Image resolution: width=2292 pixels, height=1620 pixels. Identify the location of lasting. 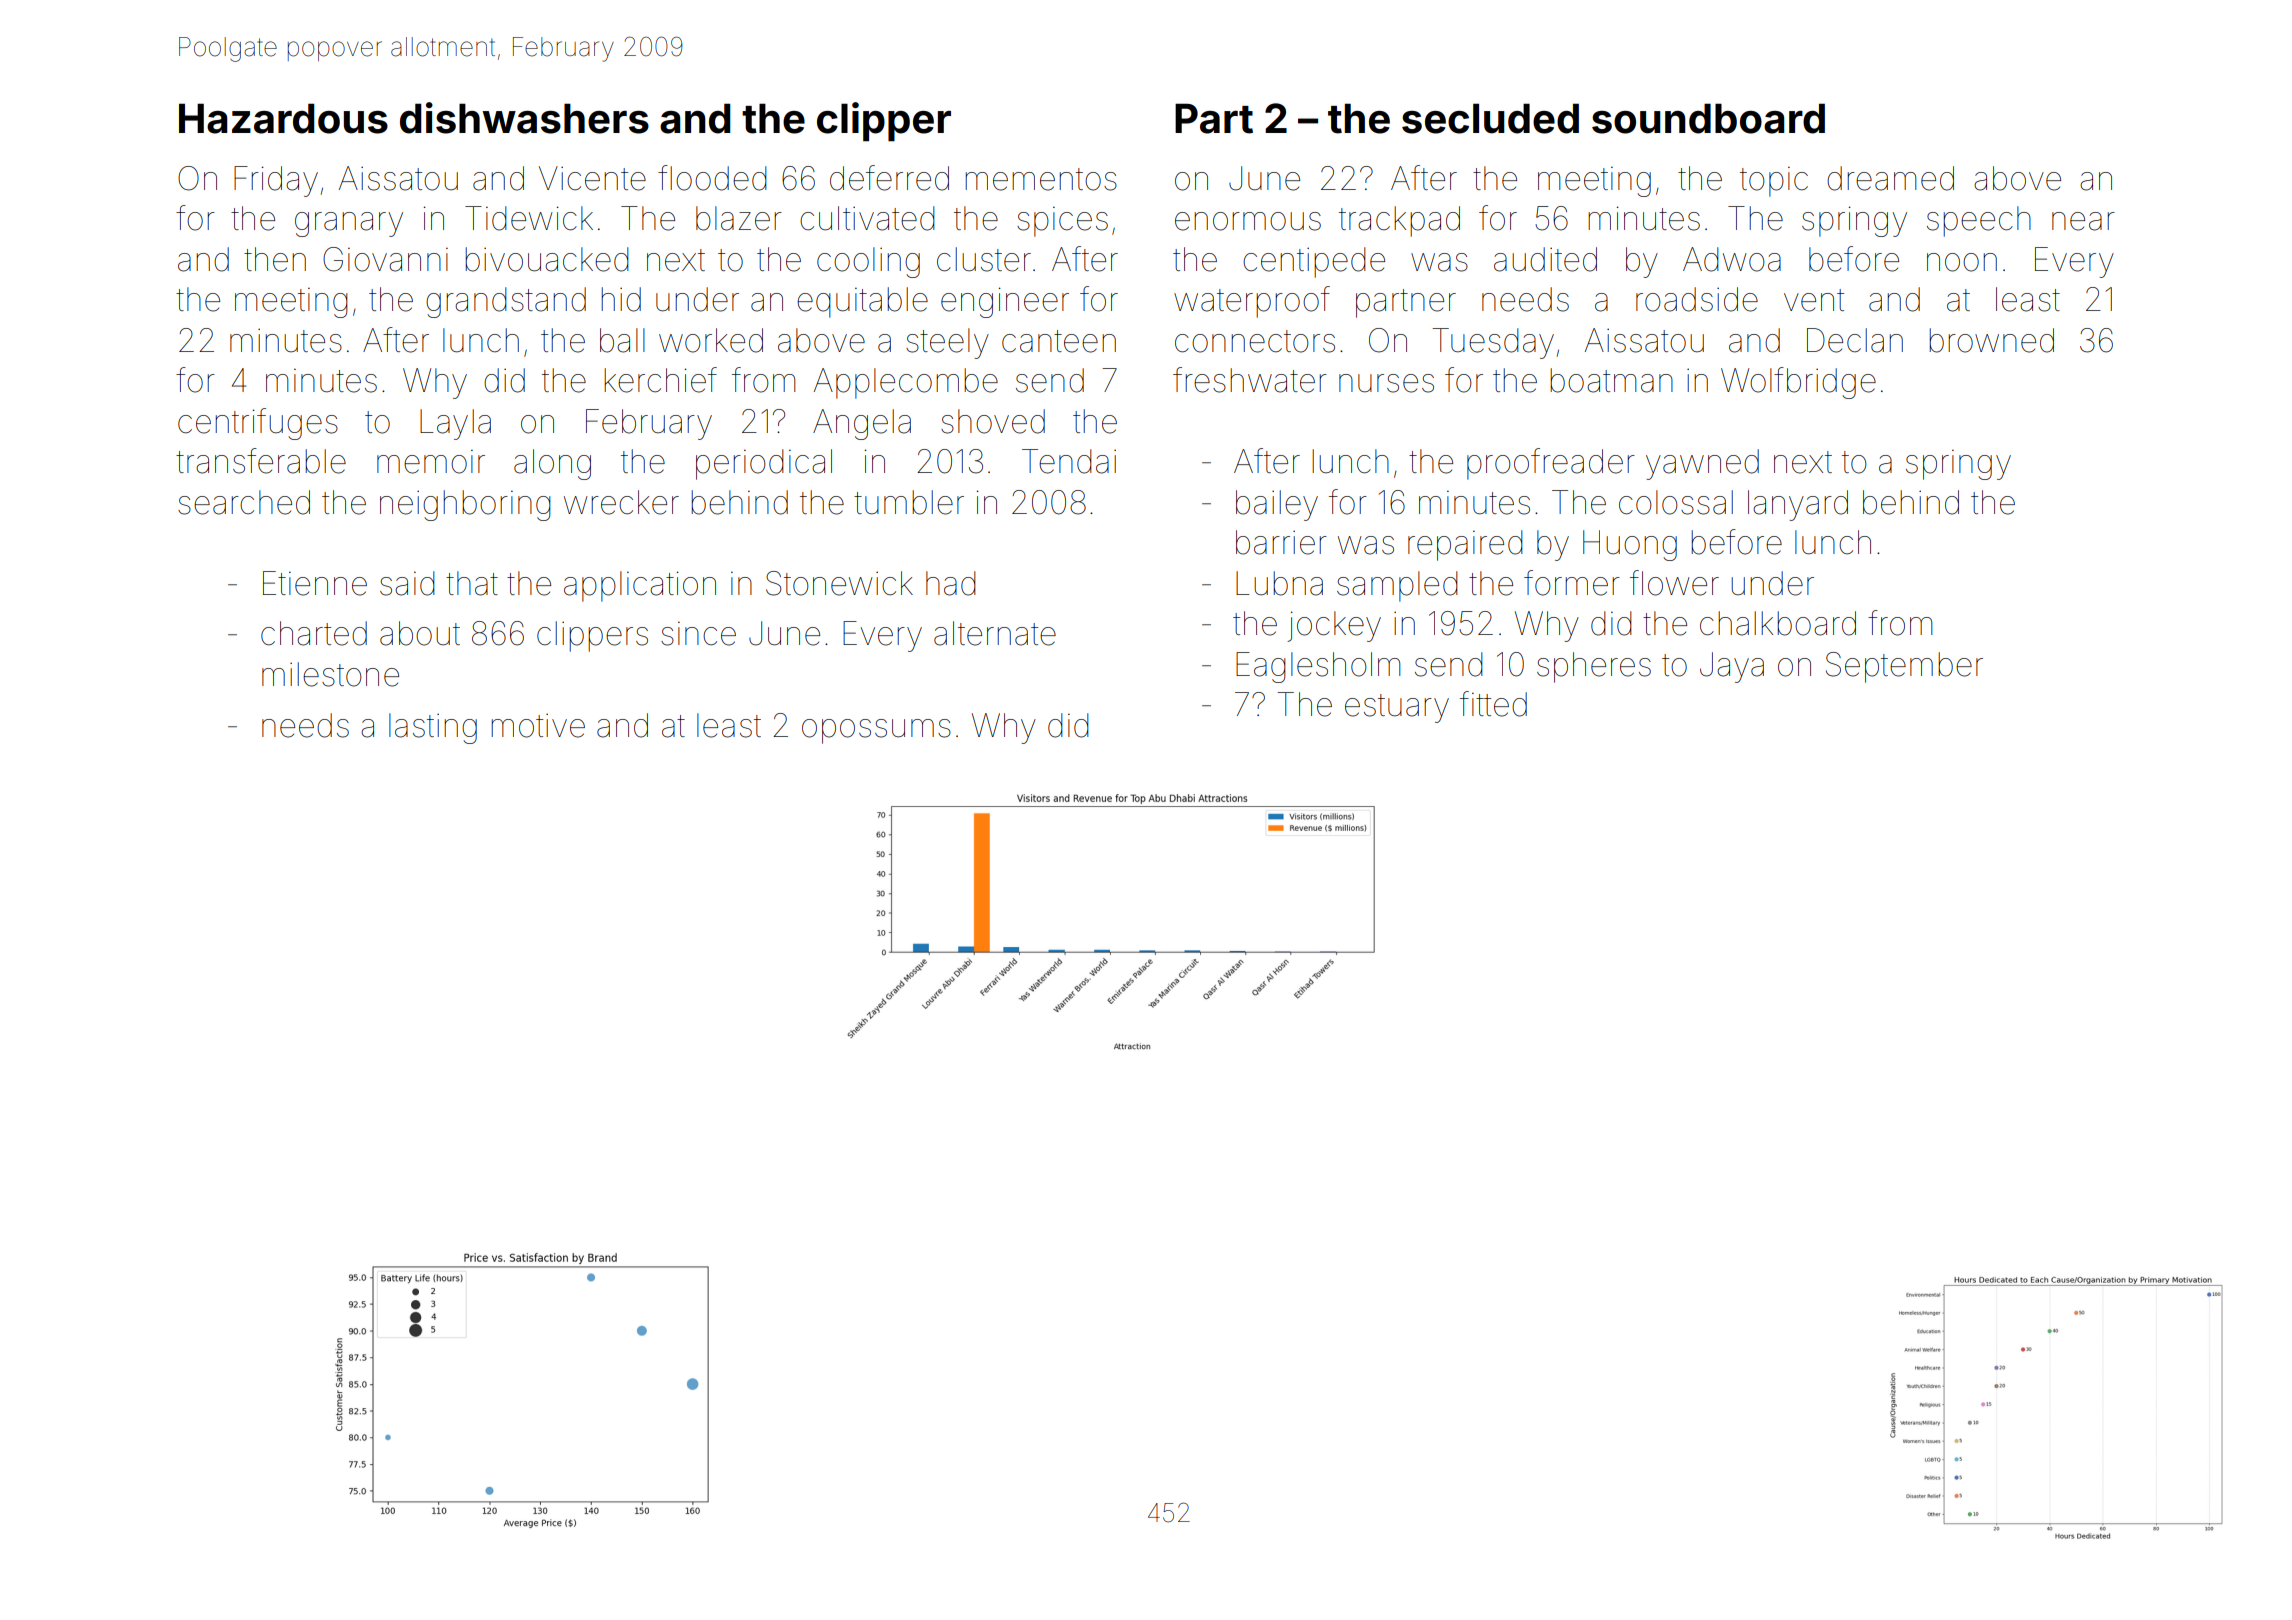
(433, 728).
